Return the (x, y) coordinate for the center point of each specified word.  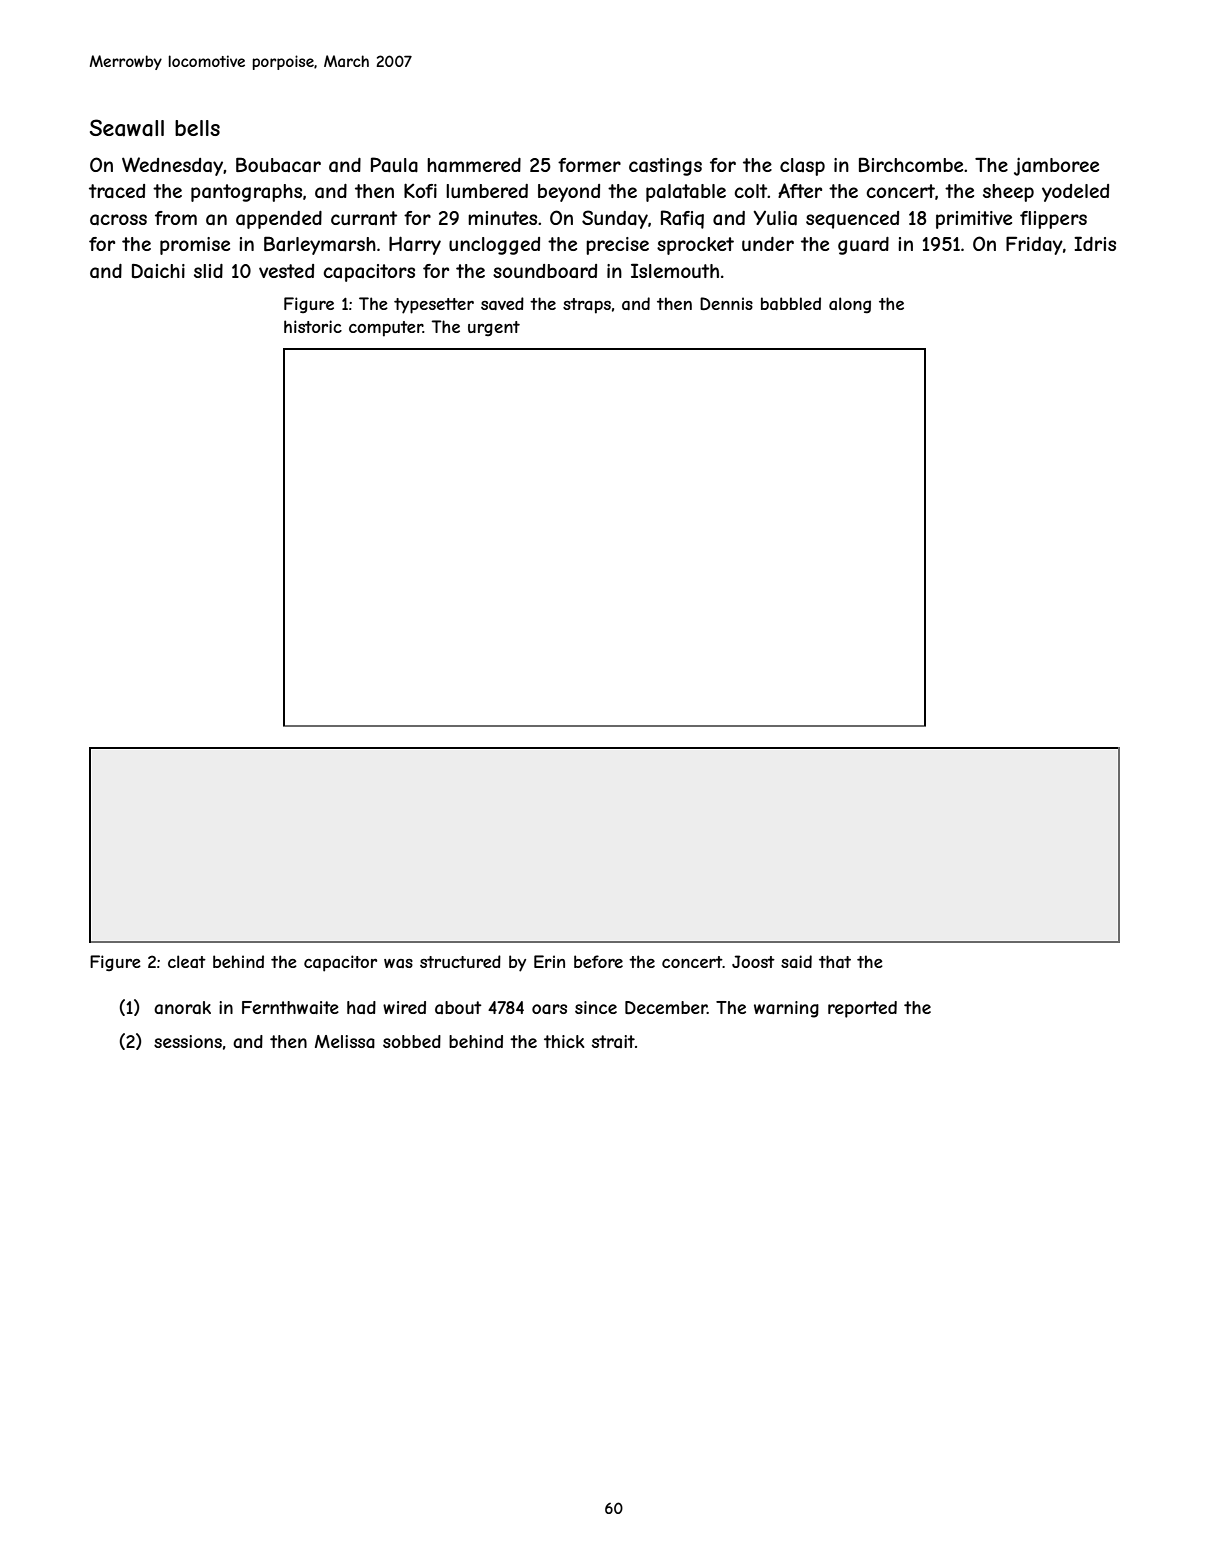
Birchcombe (911, 164)
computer (386, 329)
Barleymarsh (320, 245)
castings (665, 167)
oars (549, 1009)
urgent (494, 328)
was (398, 963)
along (850, 305)
